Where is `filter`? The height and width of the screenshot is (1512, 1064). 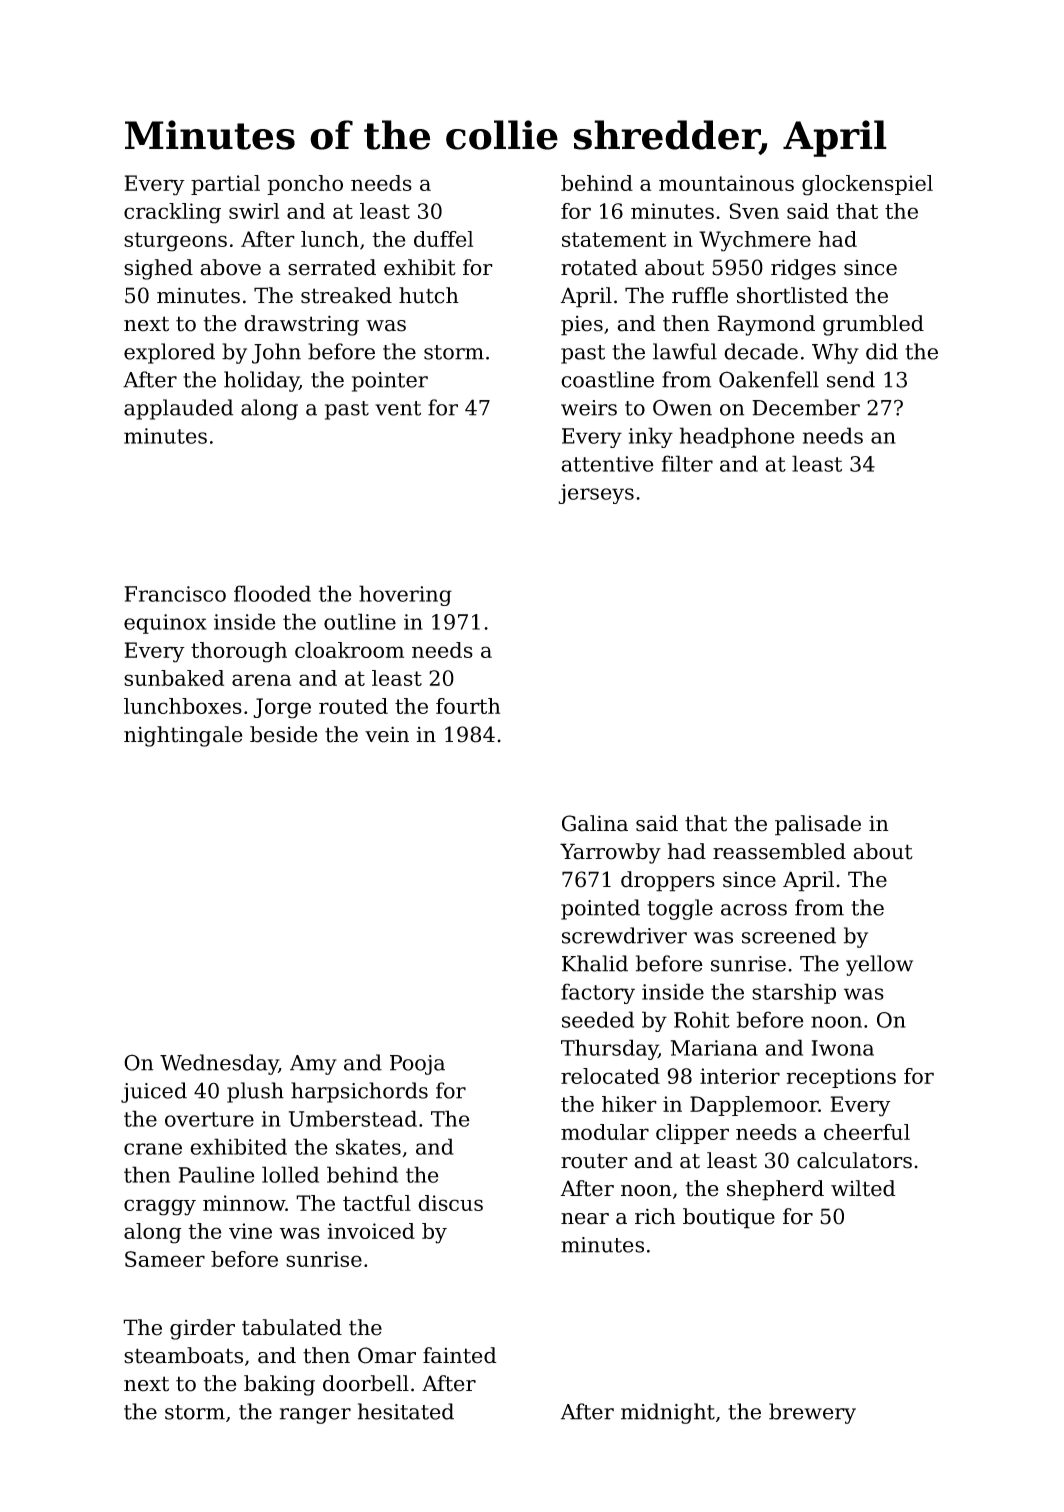 filter is located at coordinates (687, 463).
